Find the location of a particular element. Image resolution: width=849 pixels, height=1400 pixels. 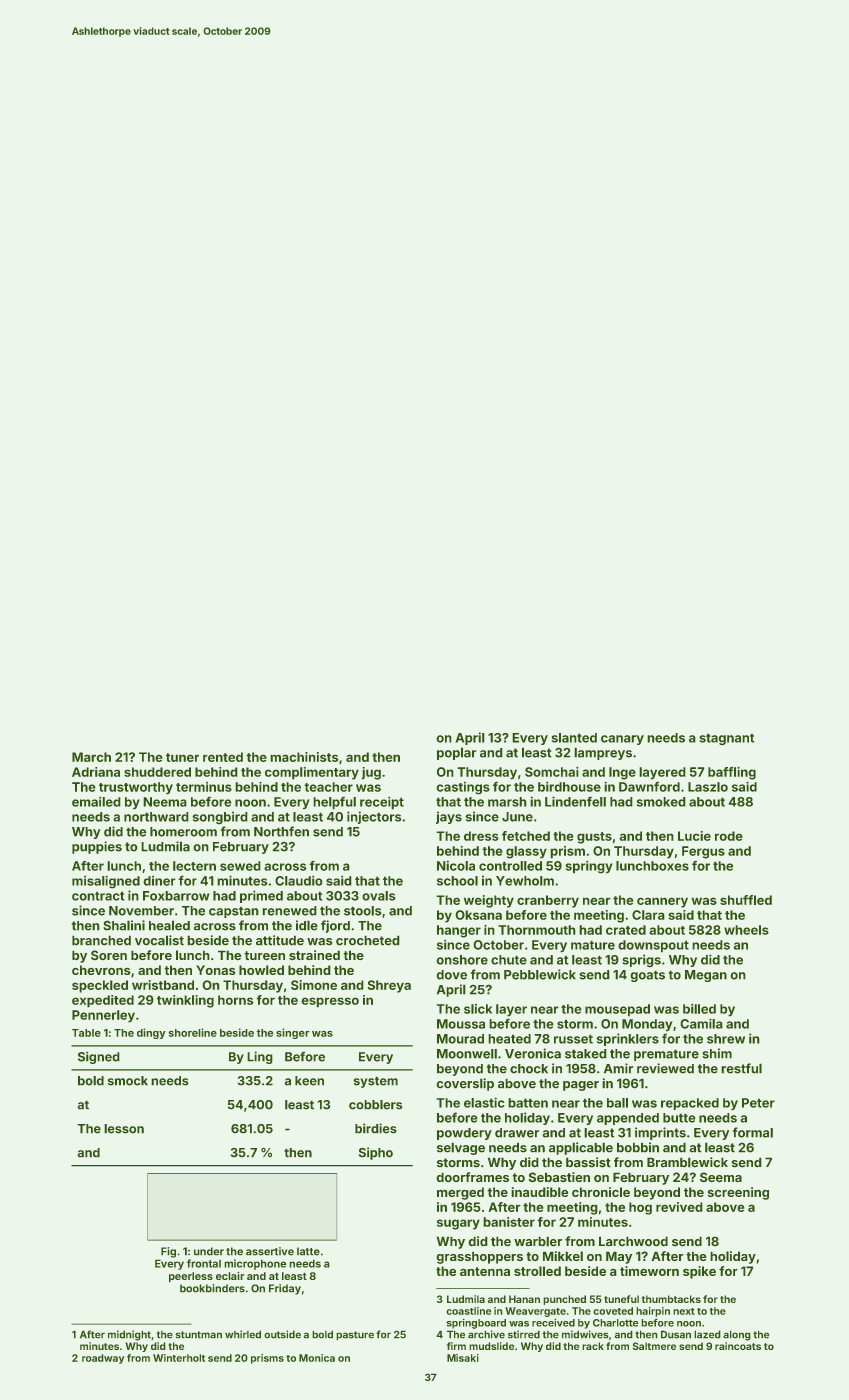

screening is located at coordinates (738, 1193).
